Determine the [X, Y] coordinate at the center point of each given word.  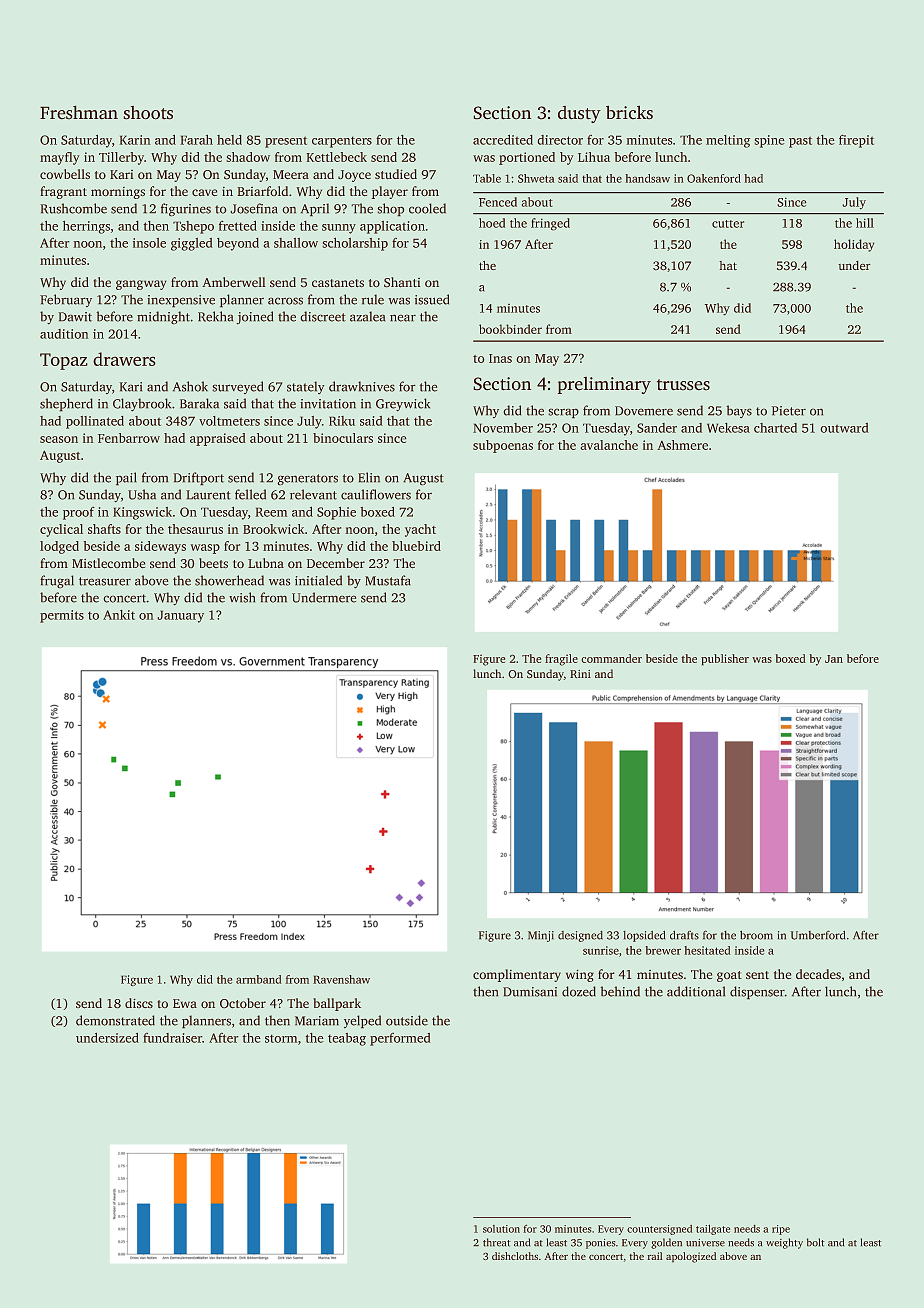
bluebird [416, 546]
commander [611, 658]
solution [501, 1229]
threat [497, 1242]
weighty [784, 1243]
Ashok [190, 386]
